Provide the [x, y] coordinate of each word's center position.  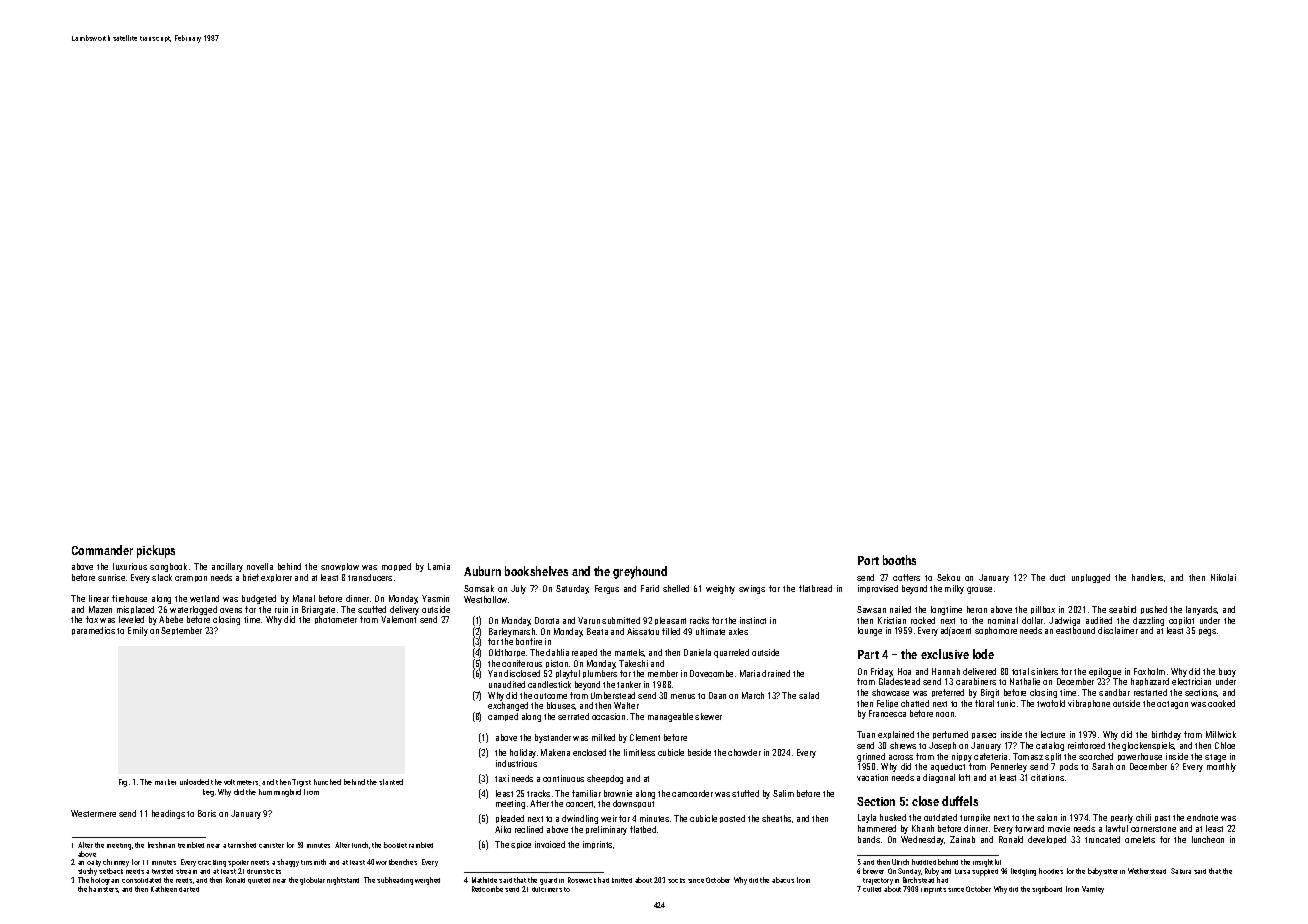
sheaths [776, 818]
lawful [1117, 828]
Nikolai [1223, 577]
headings [168, 814]
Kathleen [164, 889]
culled [872, 889]
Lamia [439, 566]
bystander [553, 738]
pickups [156, 551]
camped [503, 717]
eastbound [1075, 630]
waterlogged [193, 610]
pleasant [670, 621]
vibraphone [1089, 704]
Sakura [1181, 871]
